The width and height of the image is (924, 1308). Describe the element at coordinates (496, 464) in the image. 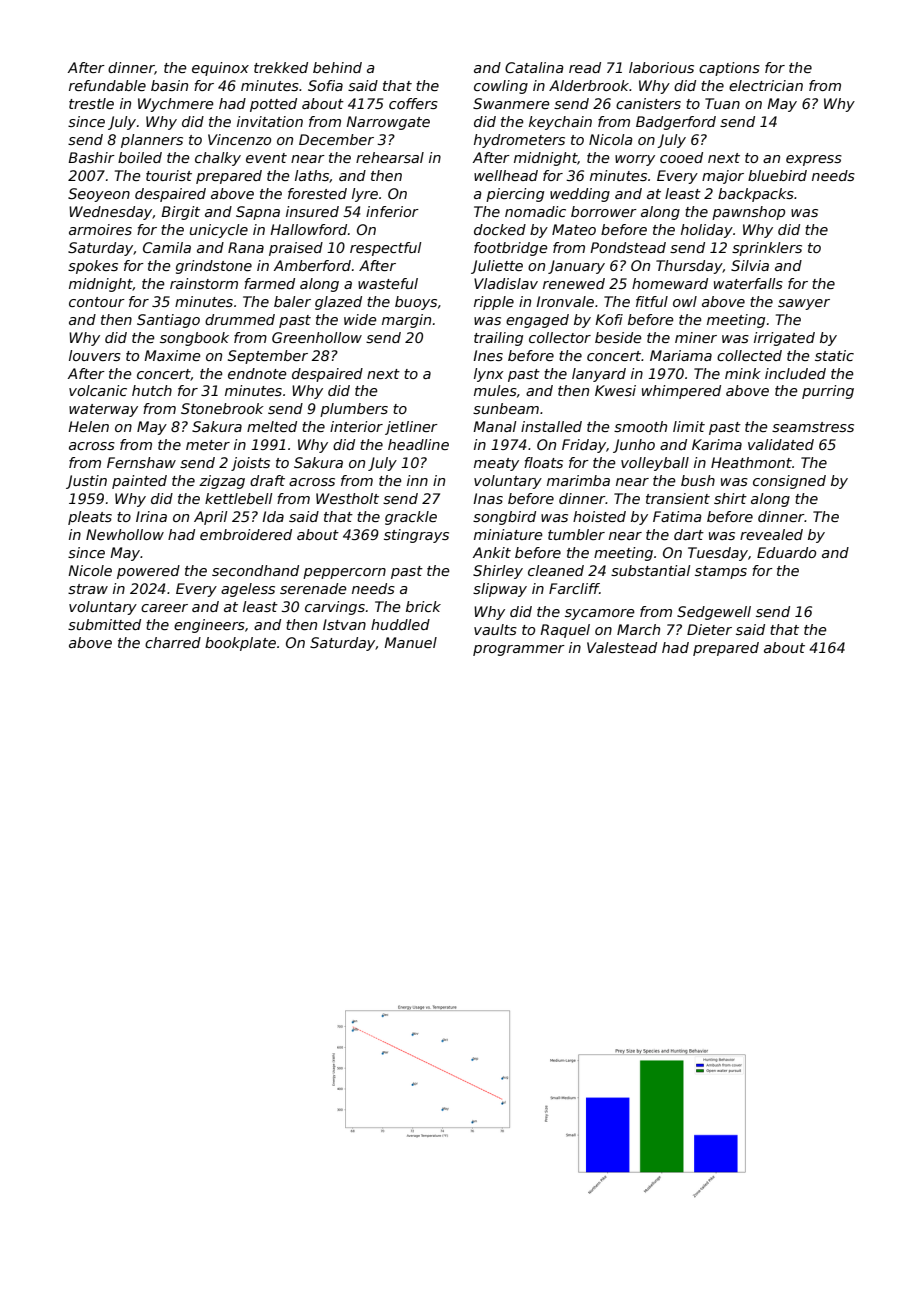

I see `meaty` at that location.
